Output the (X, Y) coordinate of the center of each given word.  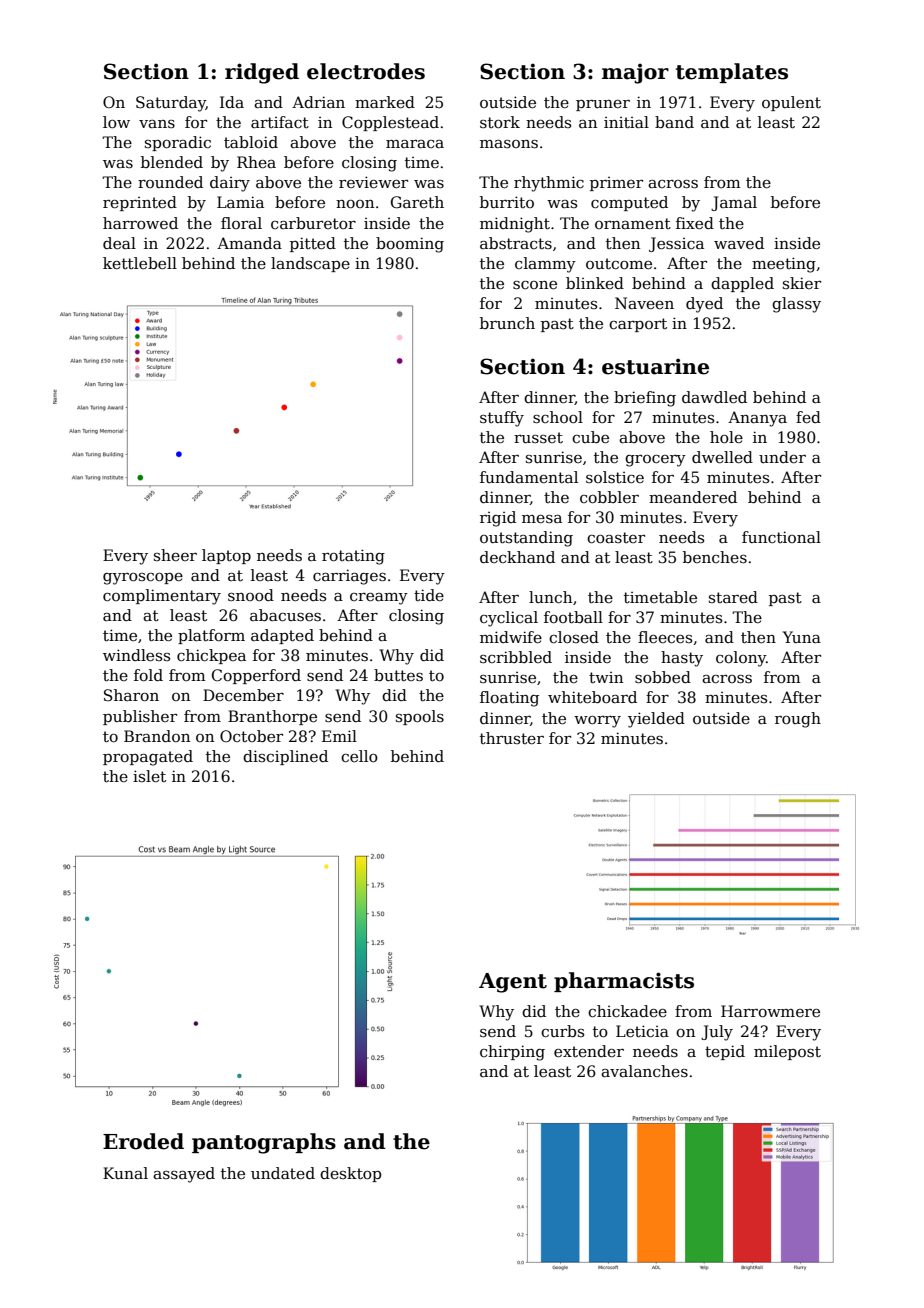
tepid (725, 1052)
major (635, 73)
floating (509, 699)
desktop (350, 1174)
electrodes (366, 71)
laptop (226, 556)
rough (798, 720)
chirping (512, 1053)
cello (359, 756)
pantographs (264, 1143)
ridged (262, 73)
